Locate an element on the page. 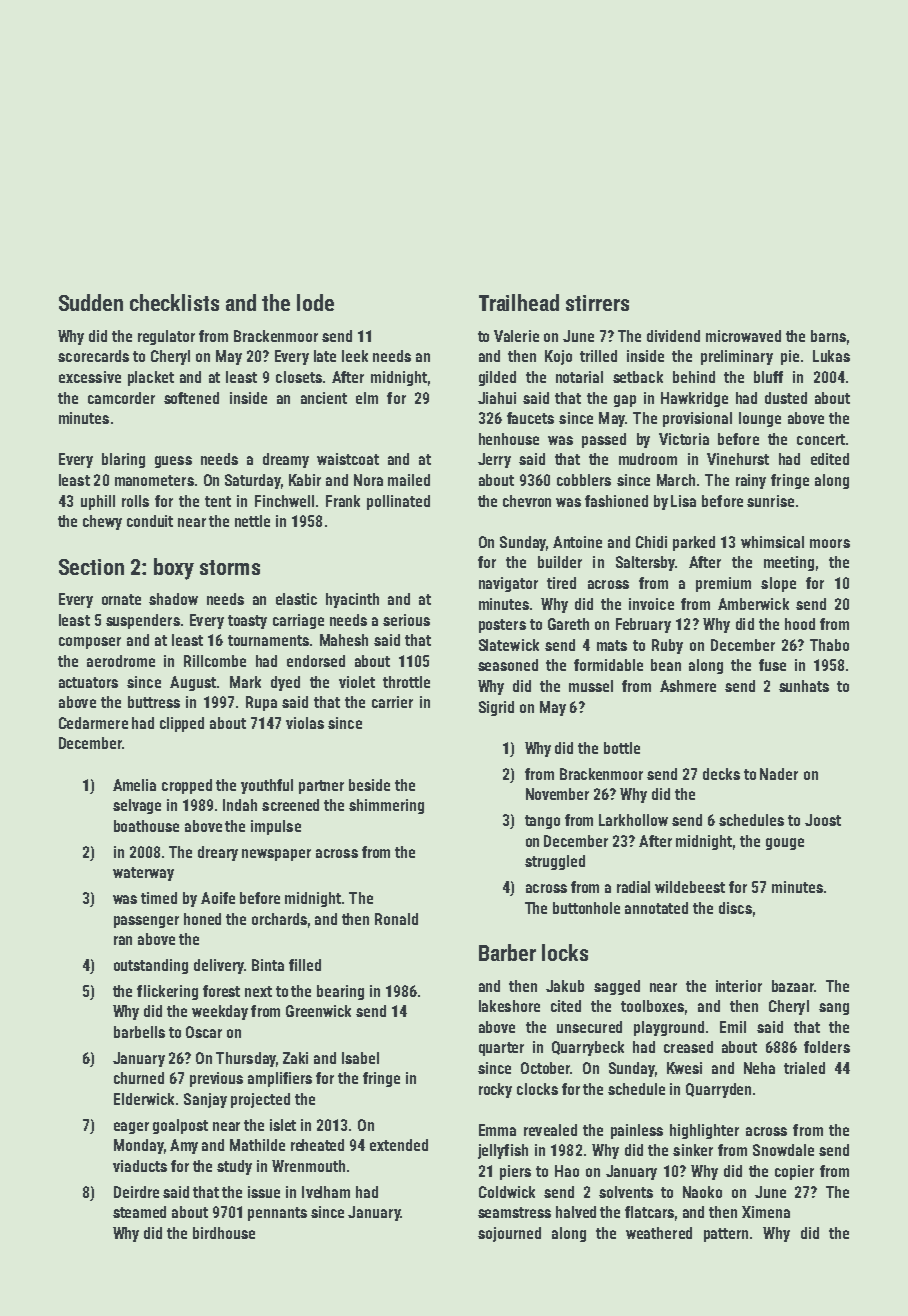 Image resolution: width=908 pixels, height=1316 pixels. Ximena is located at coordinates (766, 1212).
